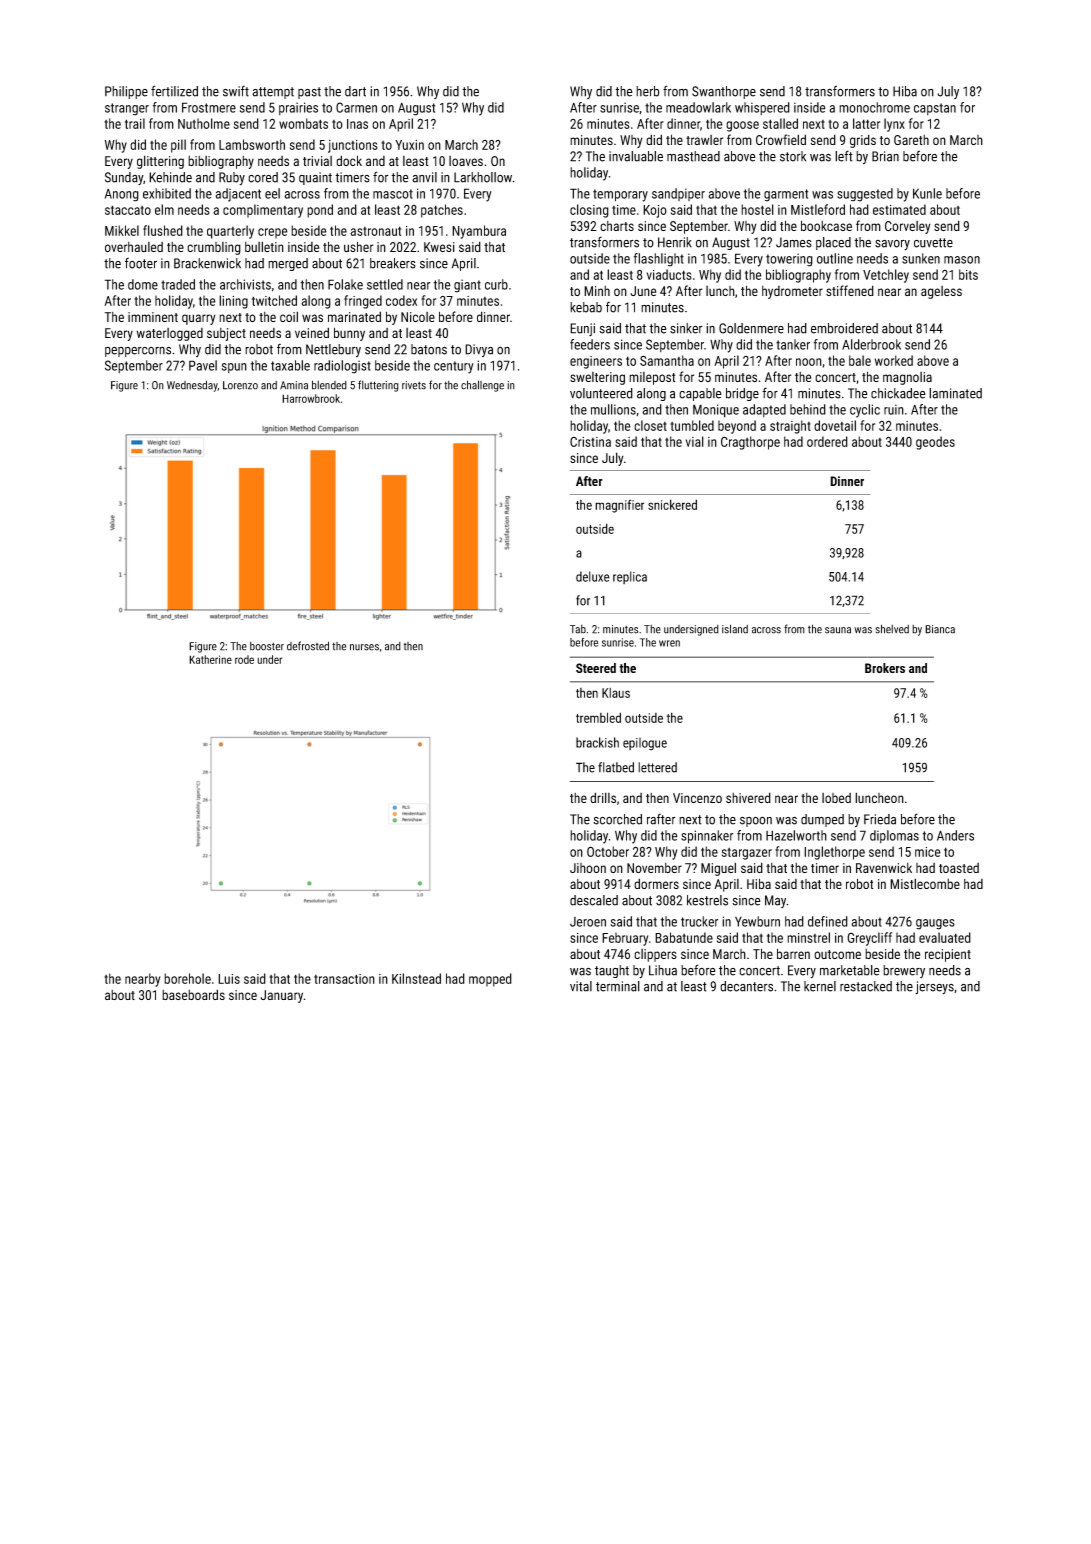  What do you see at coordinates (601, 393) in the page?
I see `volunteered` at bounding box center [601, 393].
